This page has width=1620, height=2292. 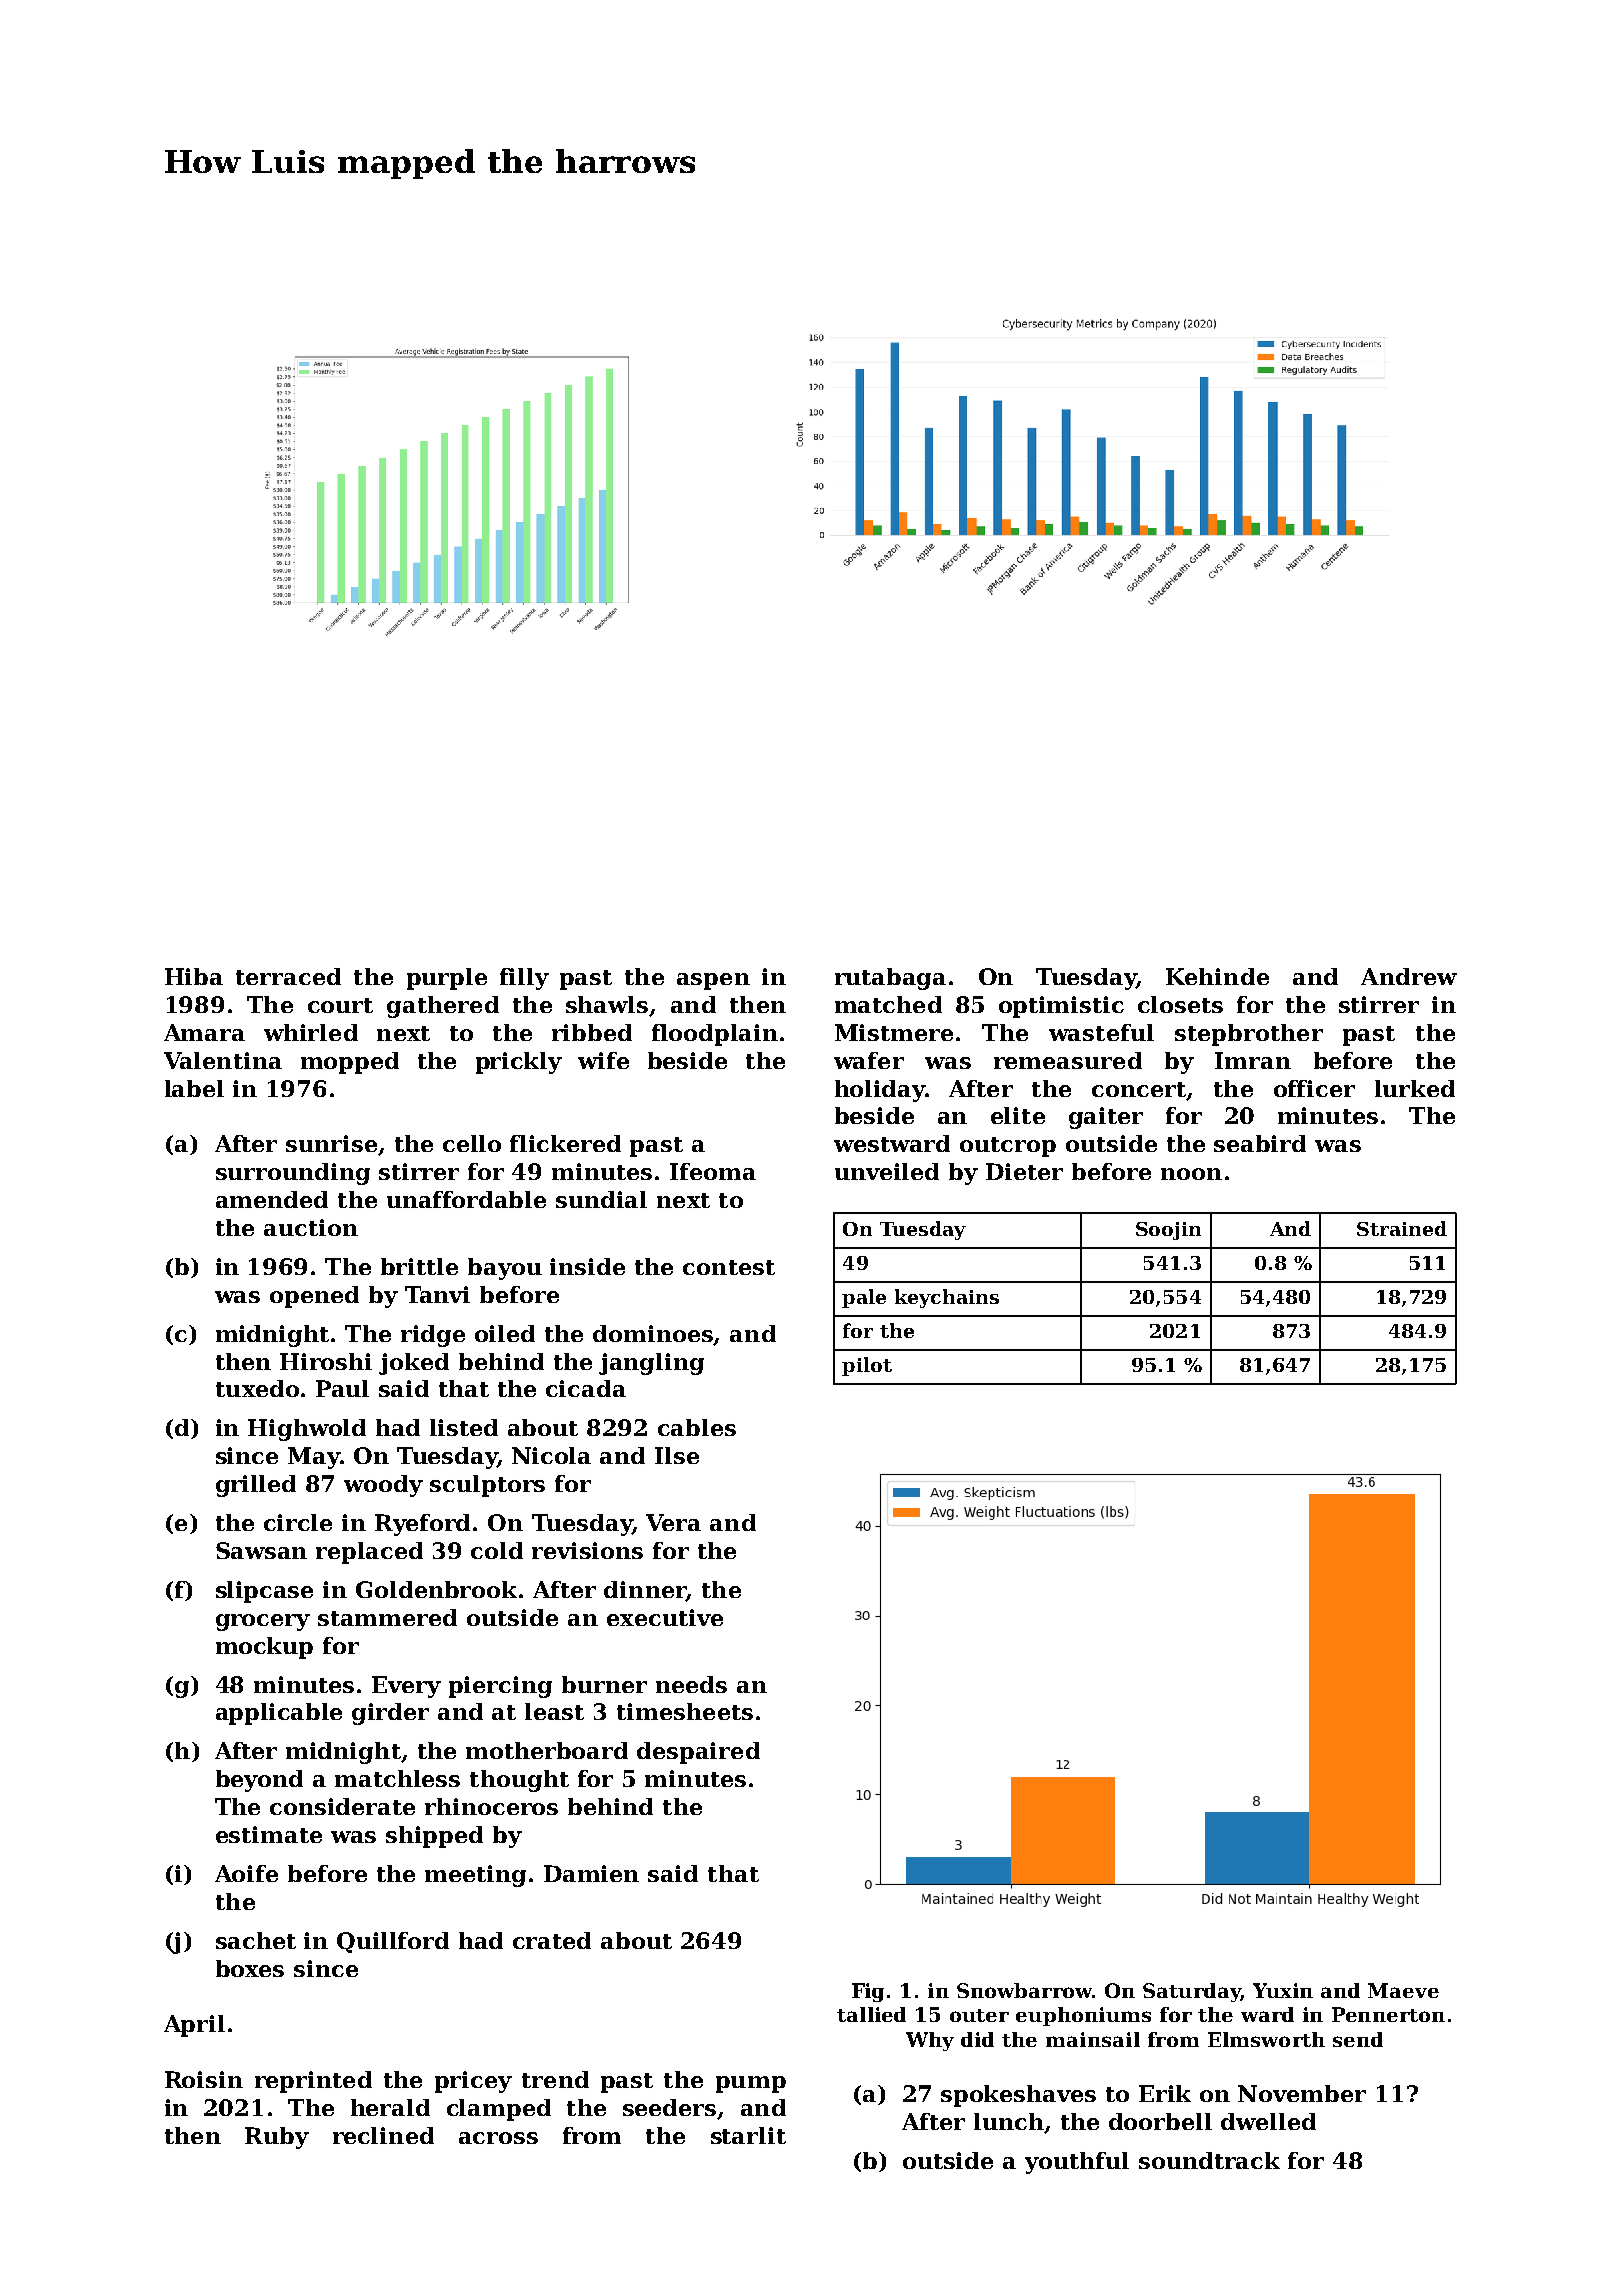 What do you see at coordinates (311, 1227) in the page?
I see `auction` at bounding box center [311, 1227].
